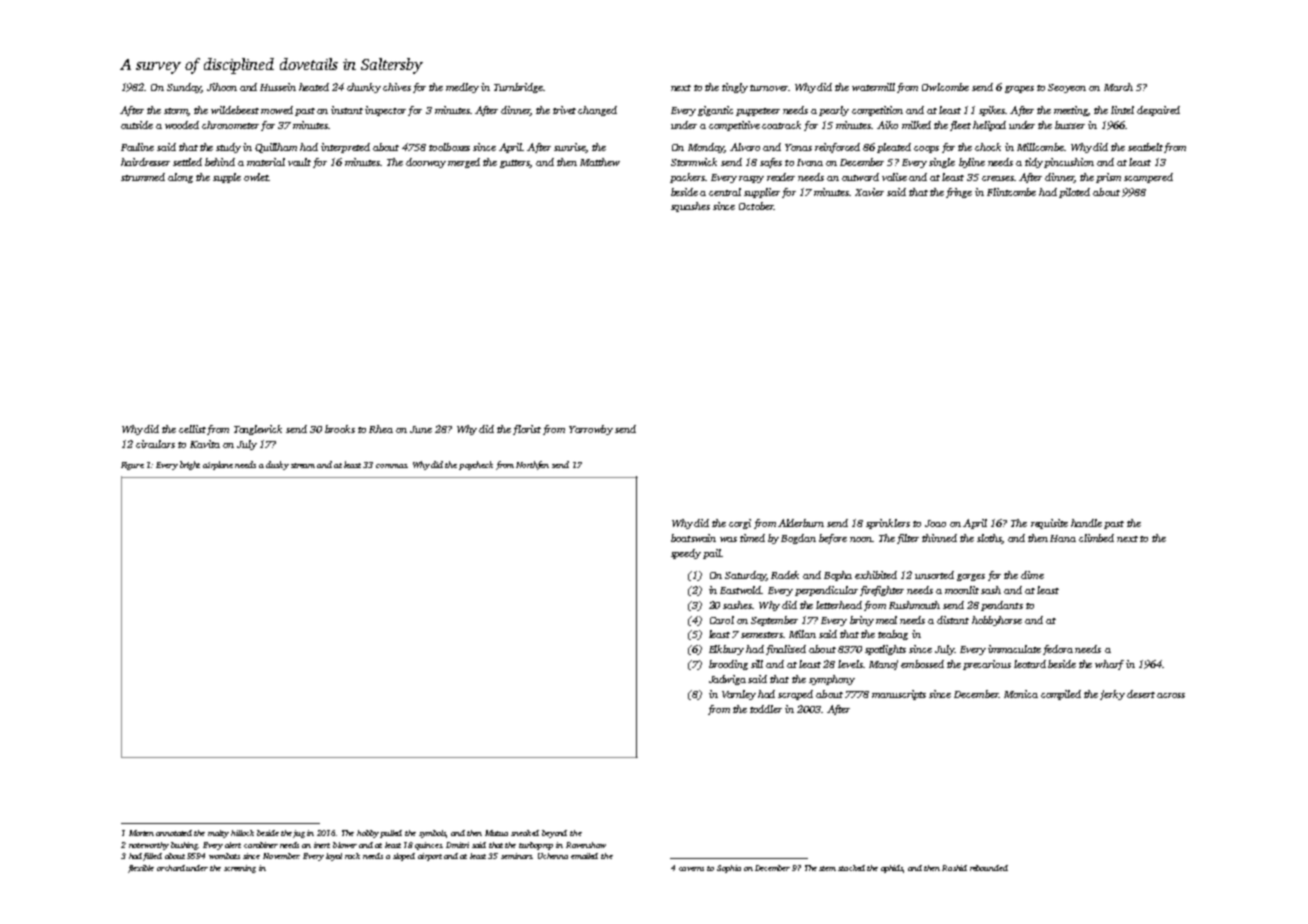 The height and width of the screenshot is (924, 1308). What do you see at coordinates (758, 112) in the screenshot?
I see `puppeteer` at bounding box center [758, 112].
